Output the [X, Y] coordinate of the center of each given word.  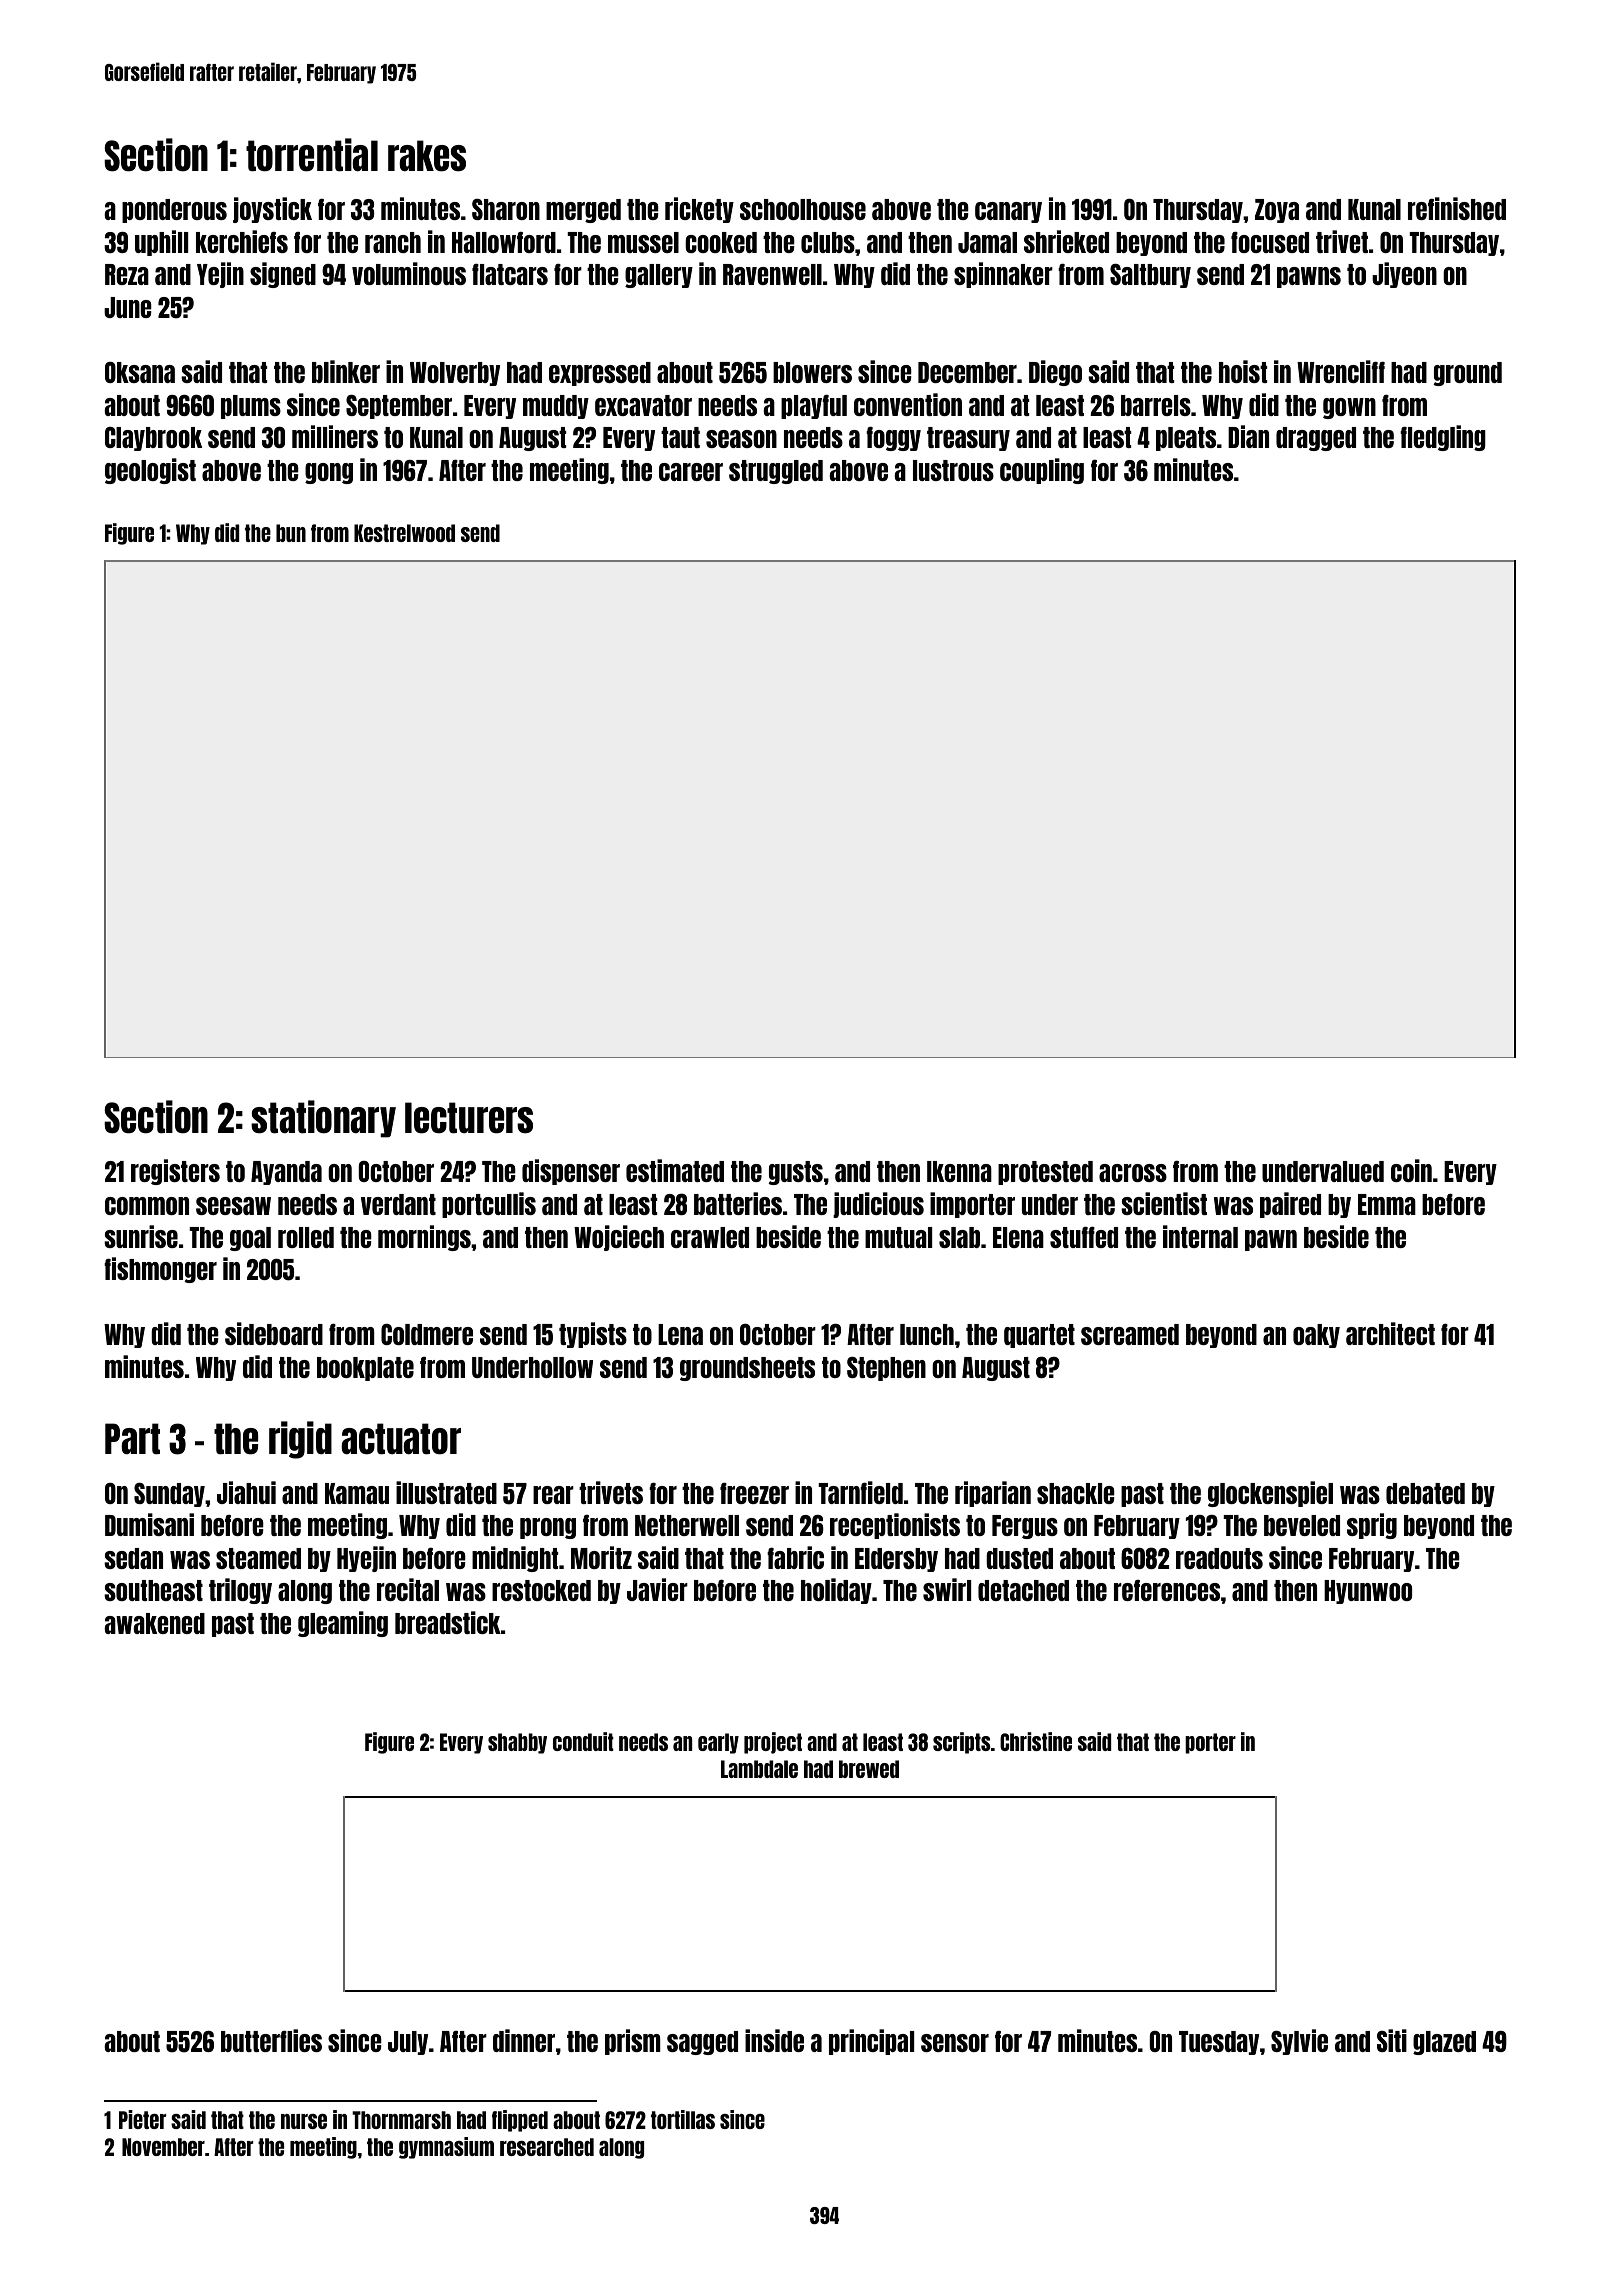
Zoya [1277, 211]
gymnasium [446, 2148]
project [773, 1743]
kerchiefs [242, 241]
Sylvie [1299, 2042]
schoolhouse [803, 209]
